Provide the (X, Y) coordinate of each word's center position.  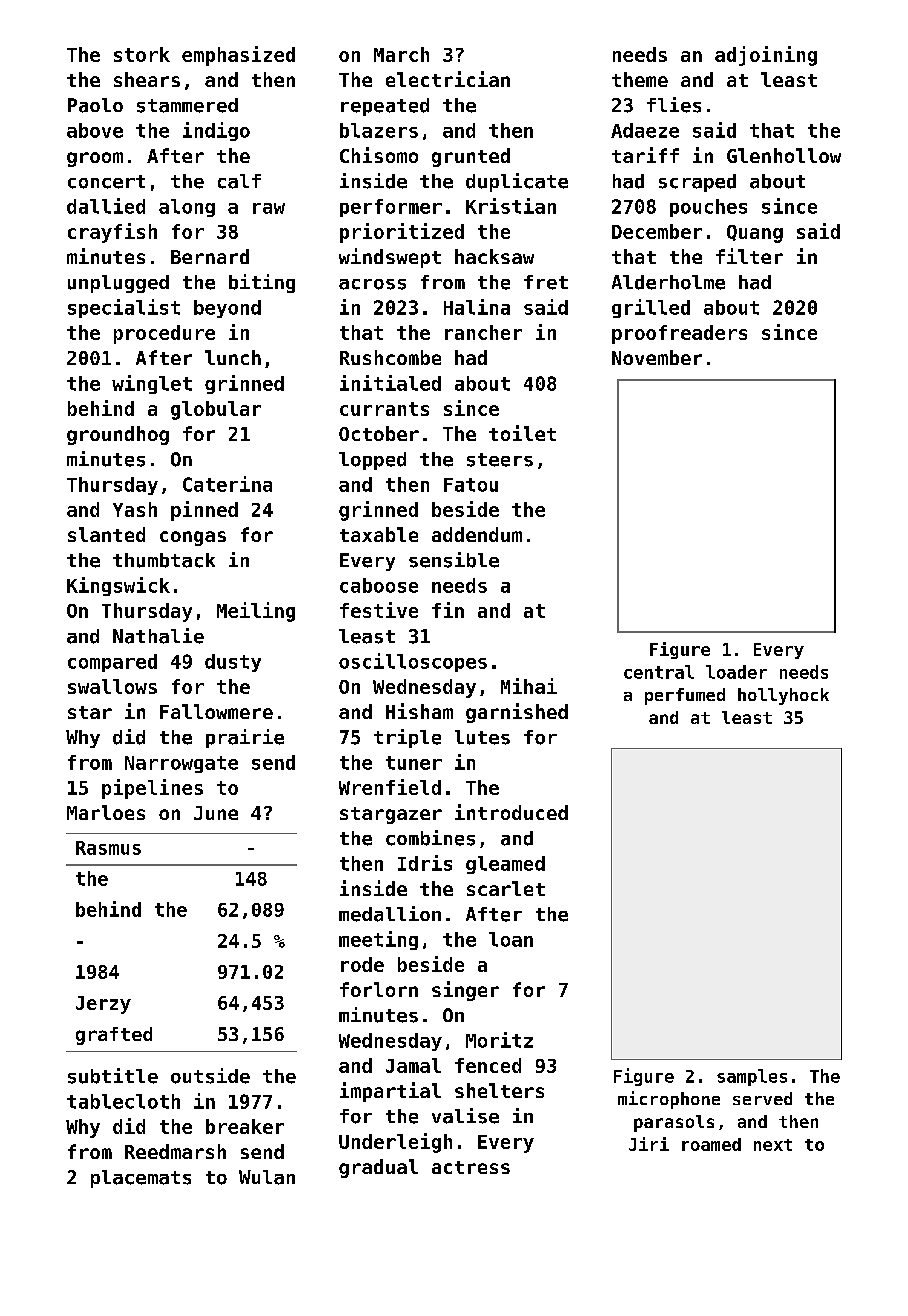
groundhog (118, 435)
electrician (448, 79)
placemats (141, 1179)
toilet (522, 433)
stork (142, 54)
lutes (482, 737)
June (216, 813)
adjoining (766, 56)
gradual (378, 1168)
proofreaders (679, 334)
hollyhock (783, 696)
